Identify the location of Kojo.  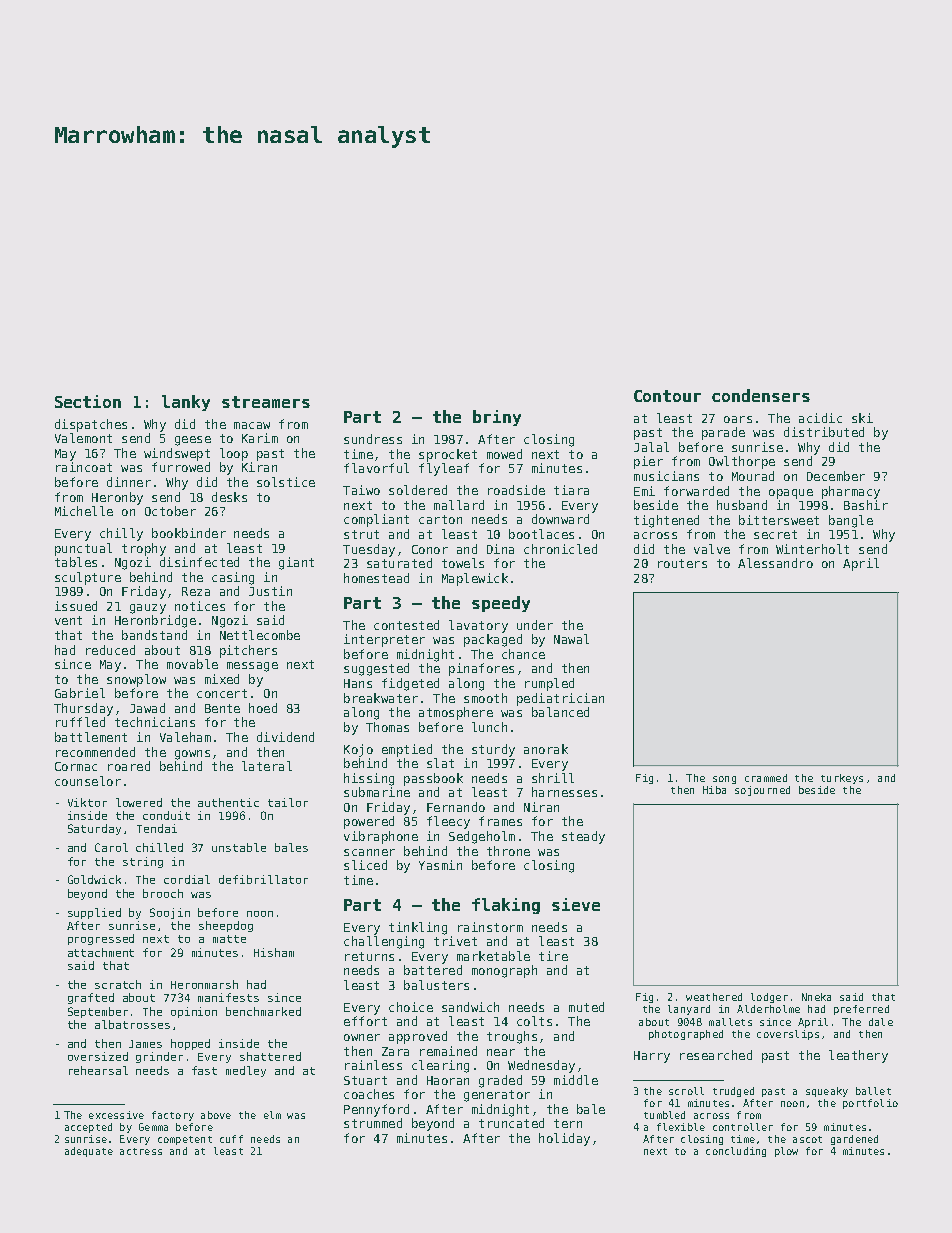
(358, 750).
